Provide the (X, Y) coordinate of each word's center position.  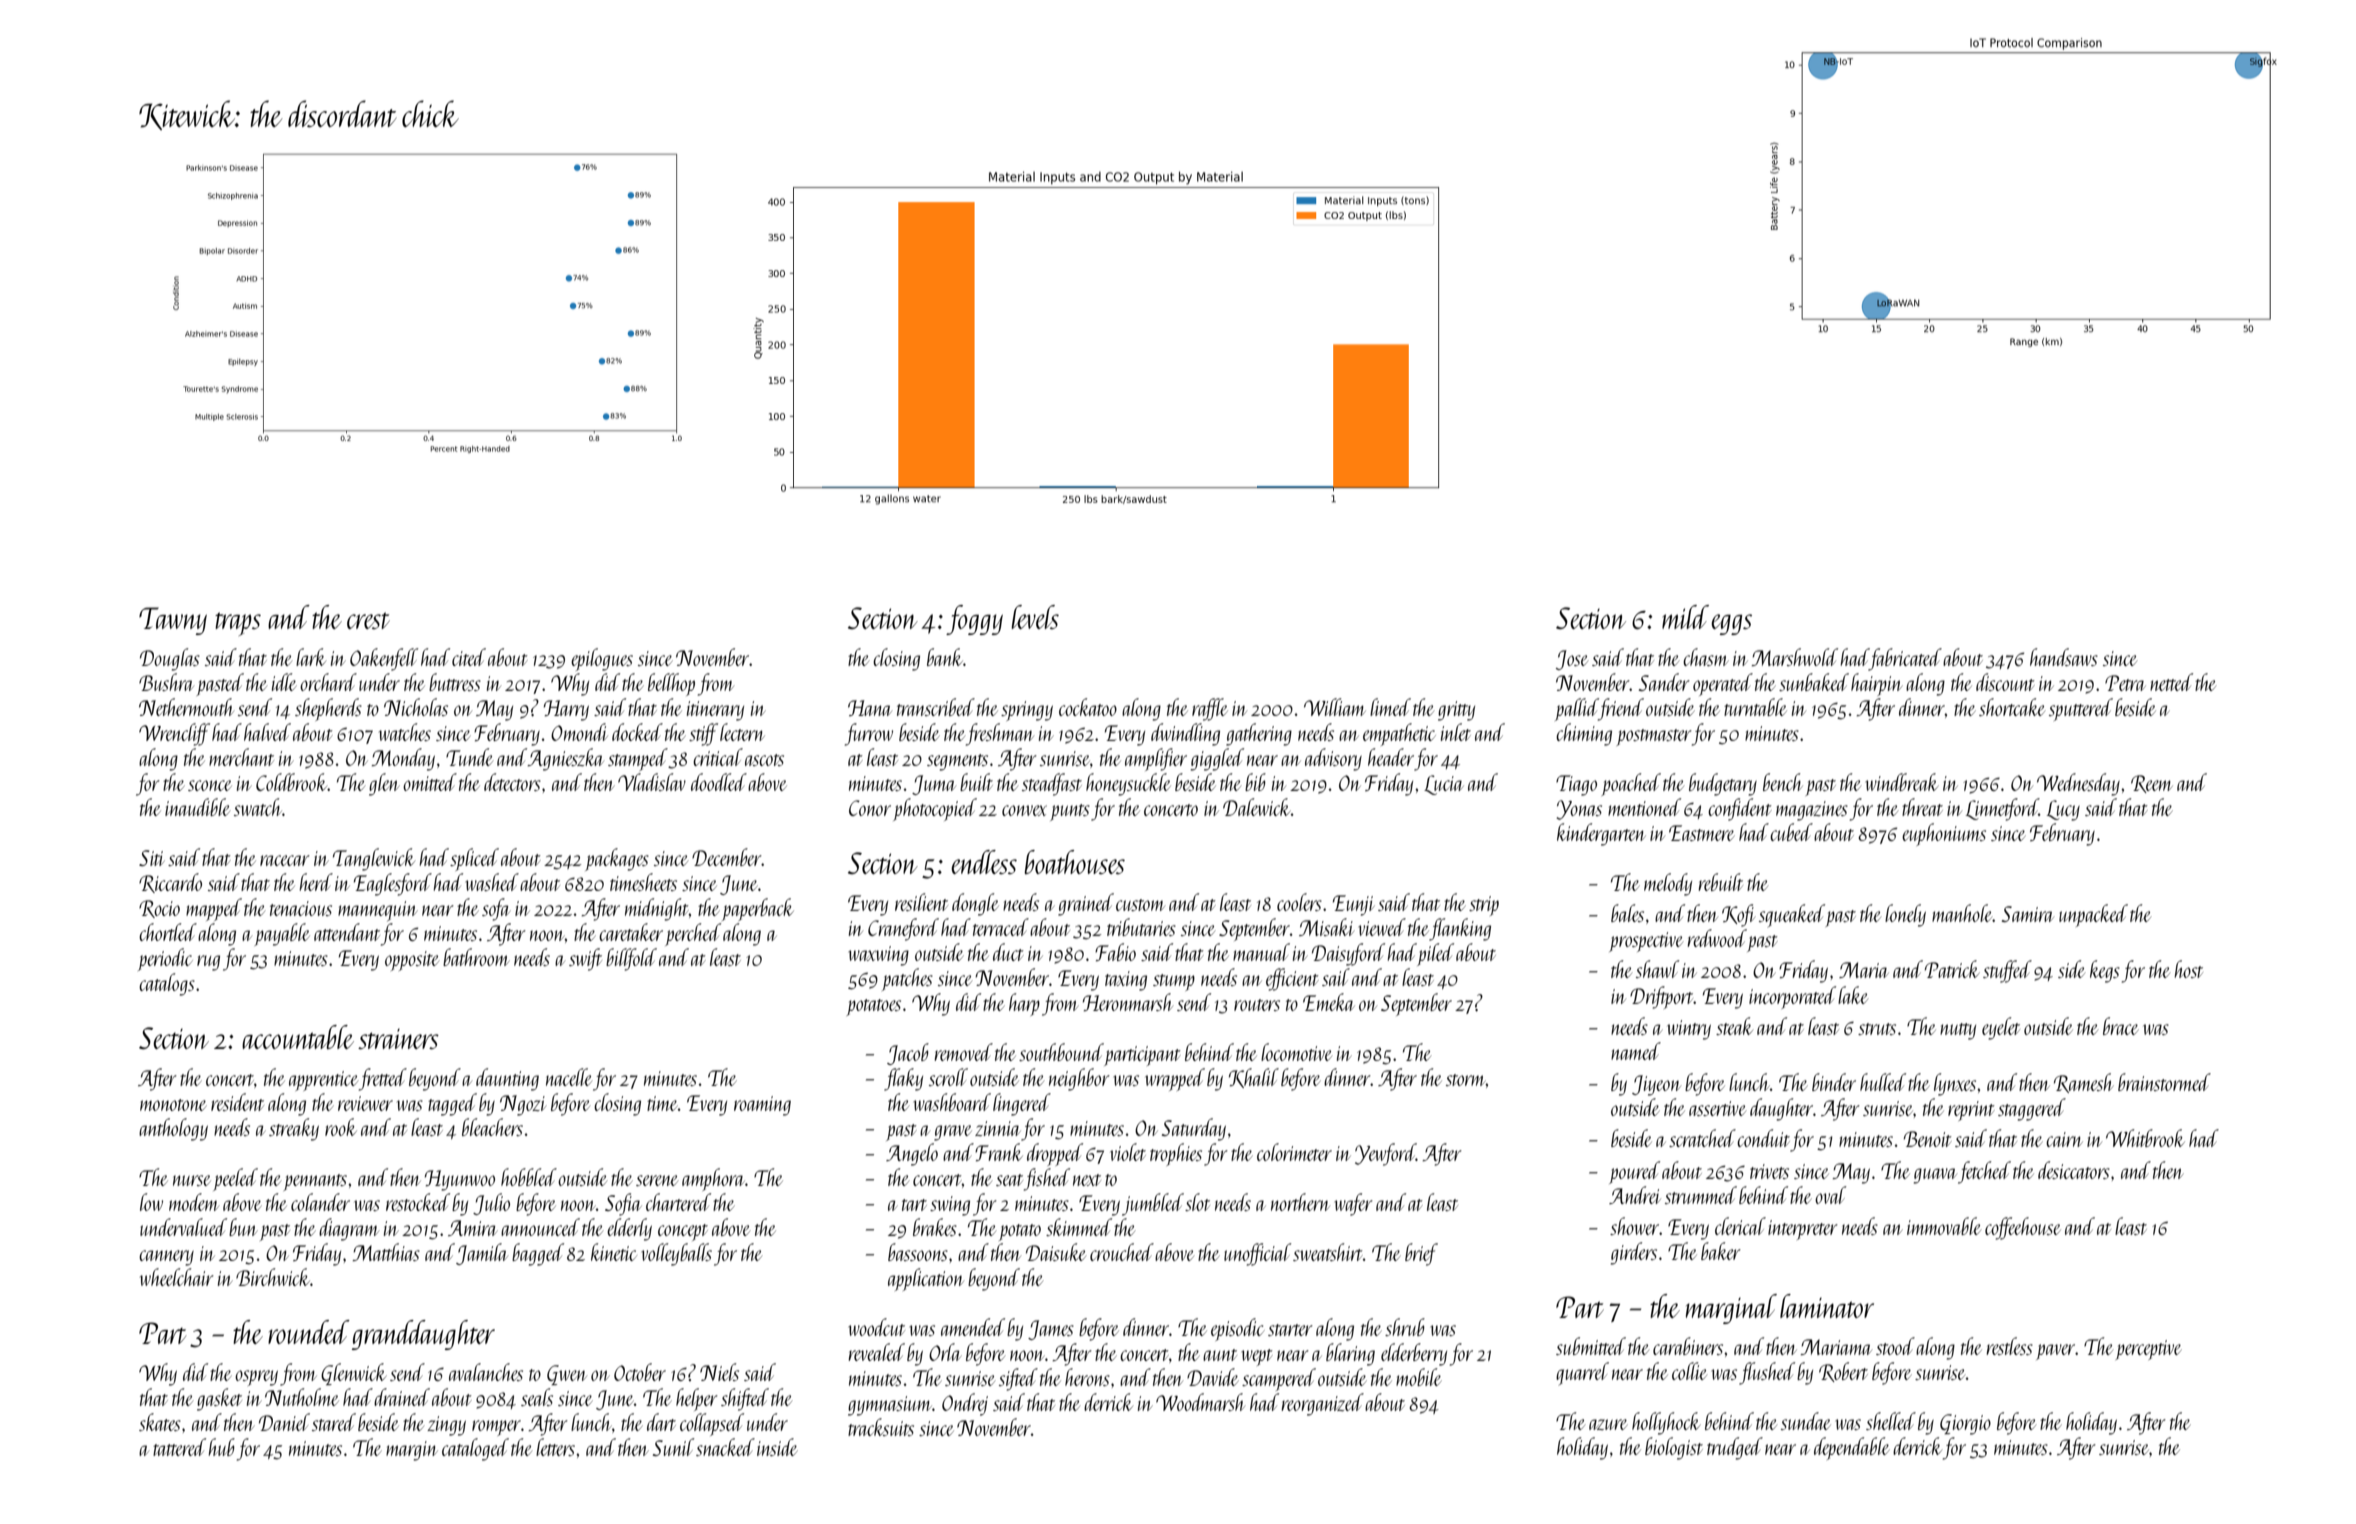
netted (2171, 682)
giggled (1217, 759)
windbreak (1901, 782)
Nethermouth (186, 707)
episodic (1237, 1329)
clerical (1740, 1226)
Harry (566, 710)
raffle (1210, 709)
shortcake (2012, 707)
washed (492, 882)
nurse (192, 1180)
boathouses (1074, 862)
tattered (179, 1447)
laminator (1827, 1306)
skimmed (1079, 1227)
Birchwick (273, 1277)
